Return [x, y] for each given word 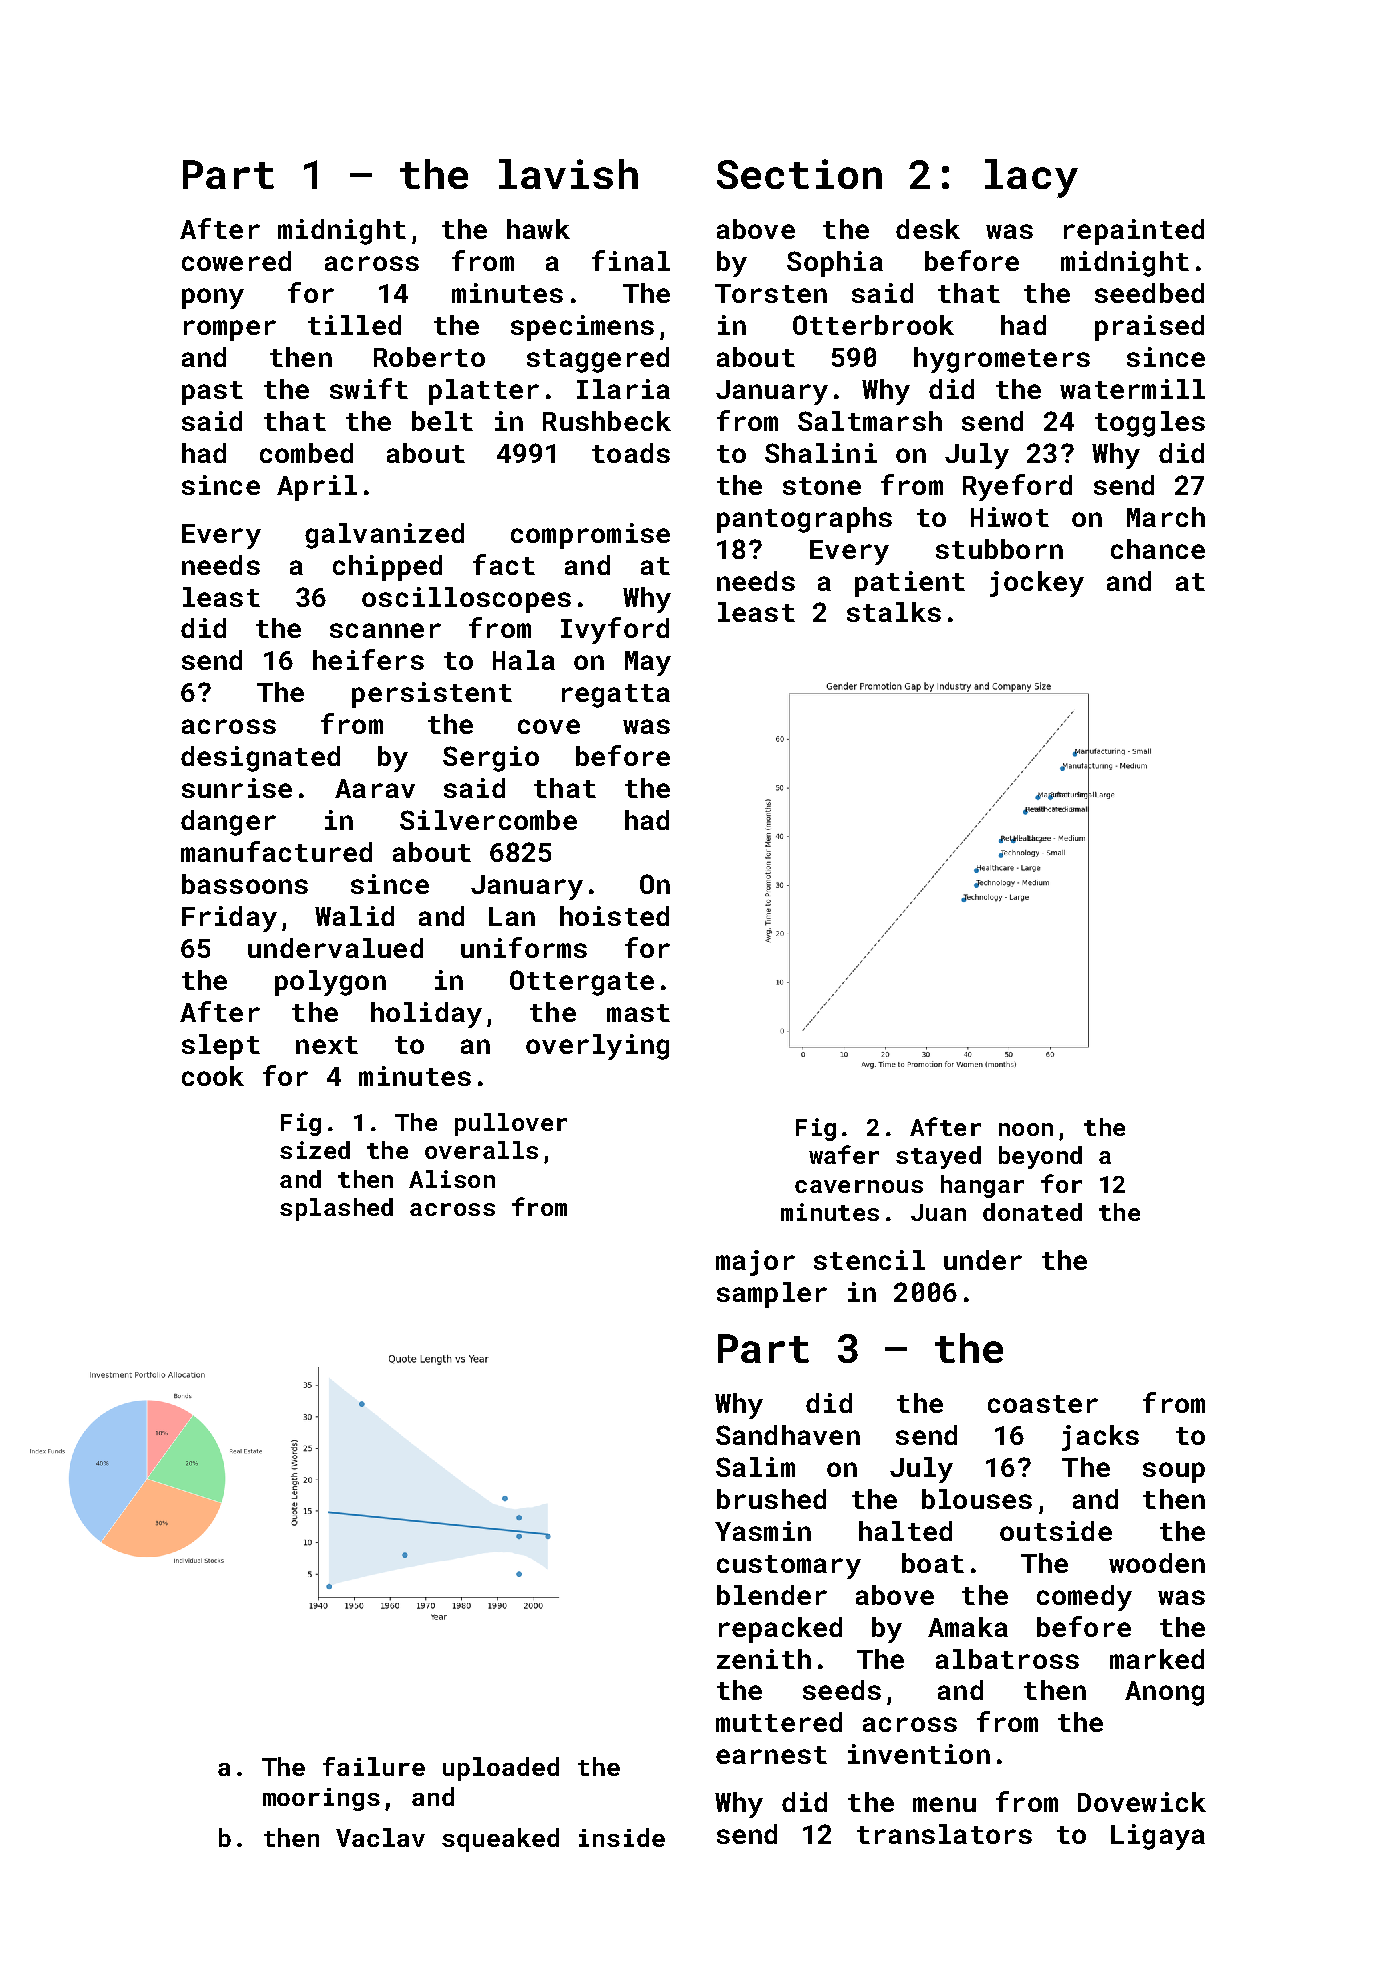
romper [230, 330]
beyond [1040, 1157]
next [327, 1045]
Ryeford [1017, 487]
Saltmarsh [870, 421]
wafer [844, 1154]
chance [1158, 549]
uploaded [501, 1769]
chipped [387, 568]
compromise [590, 536]
